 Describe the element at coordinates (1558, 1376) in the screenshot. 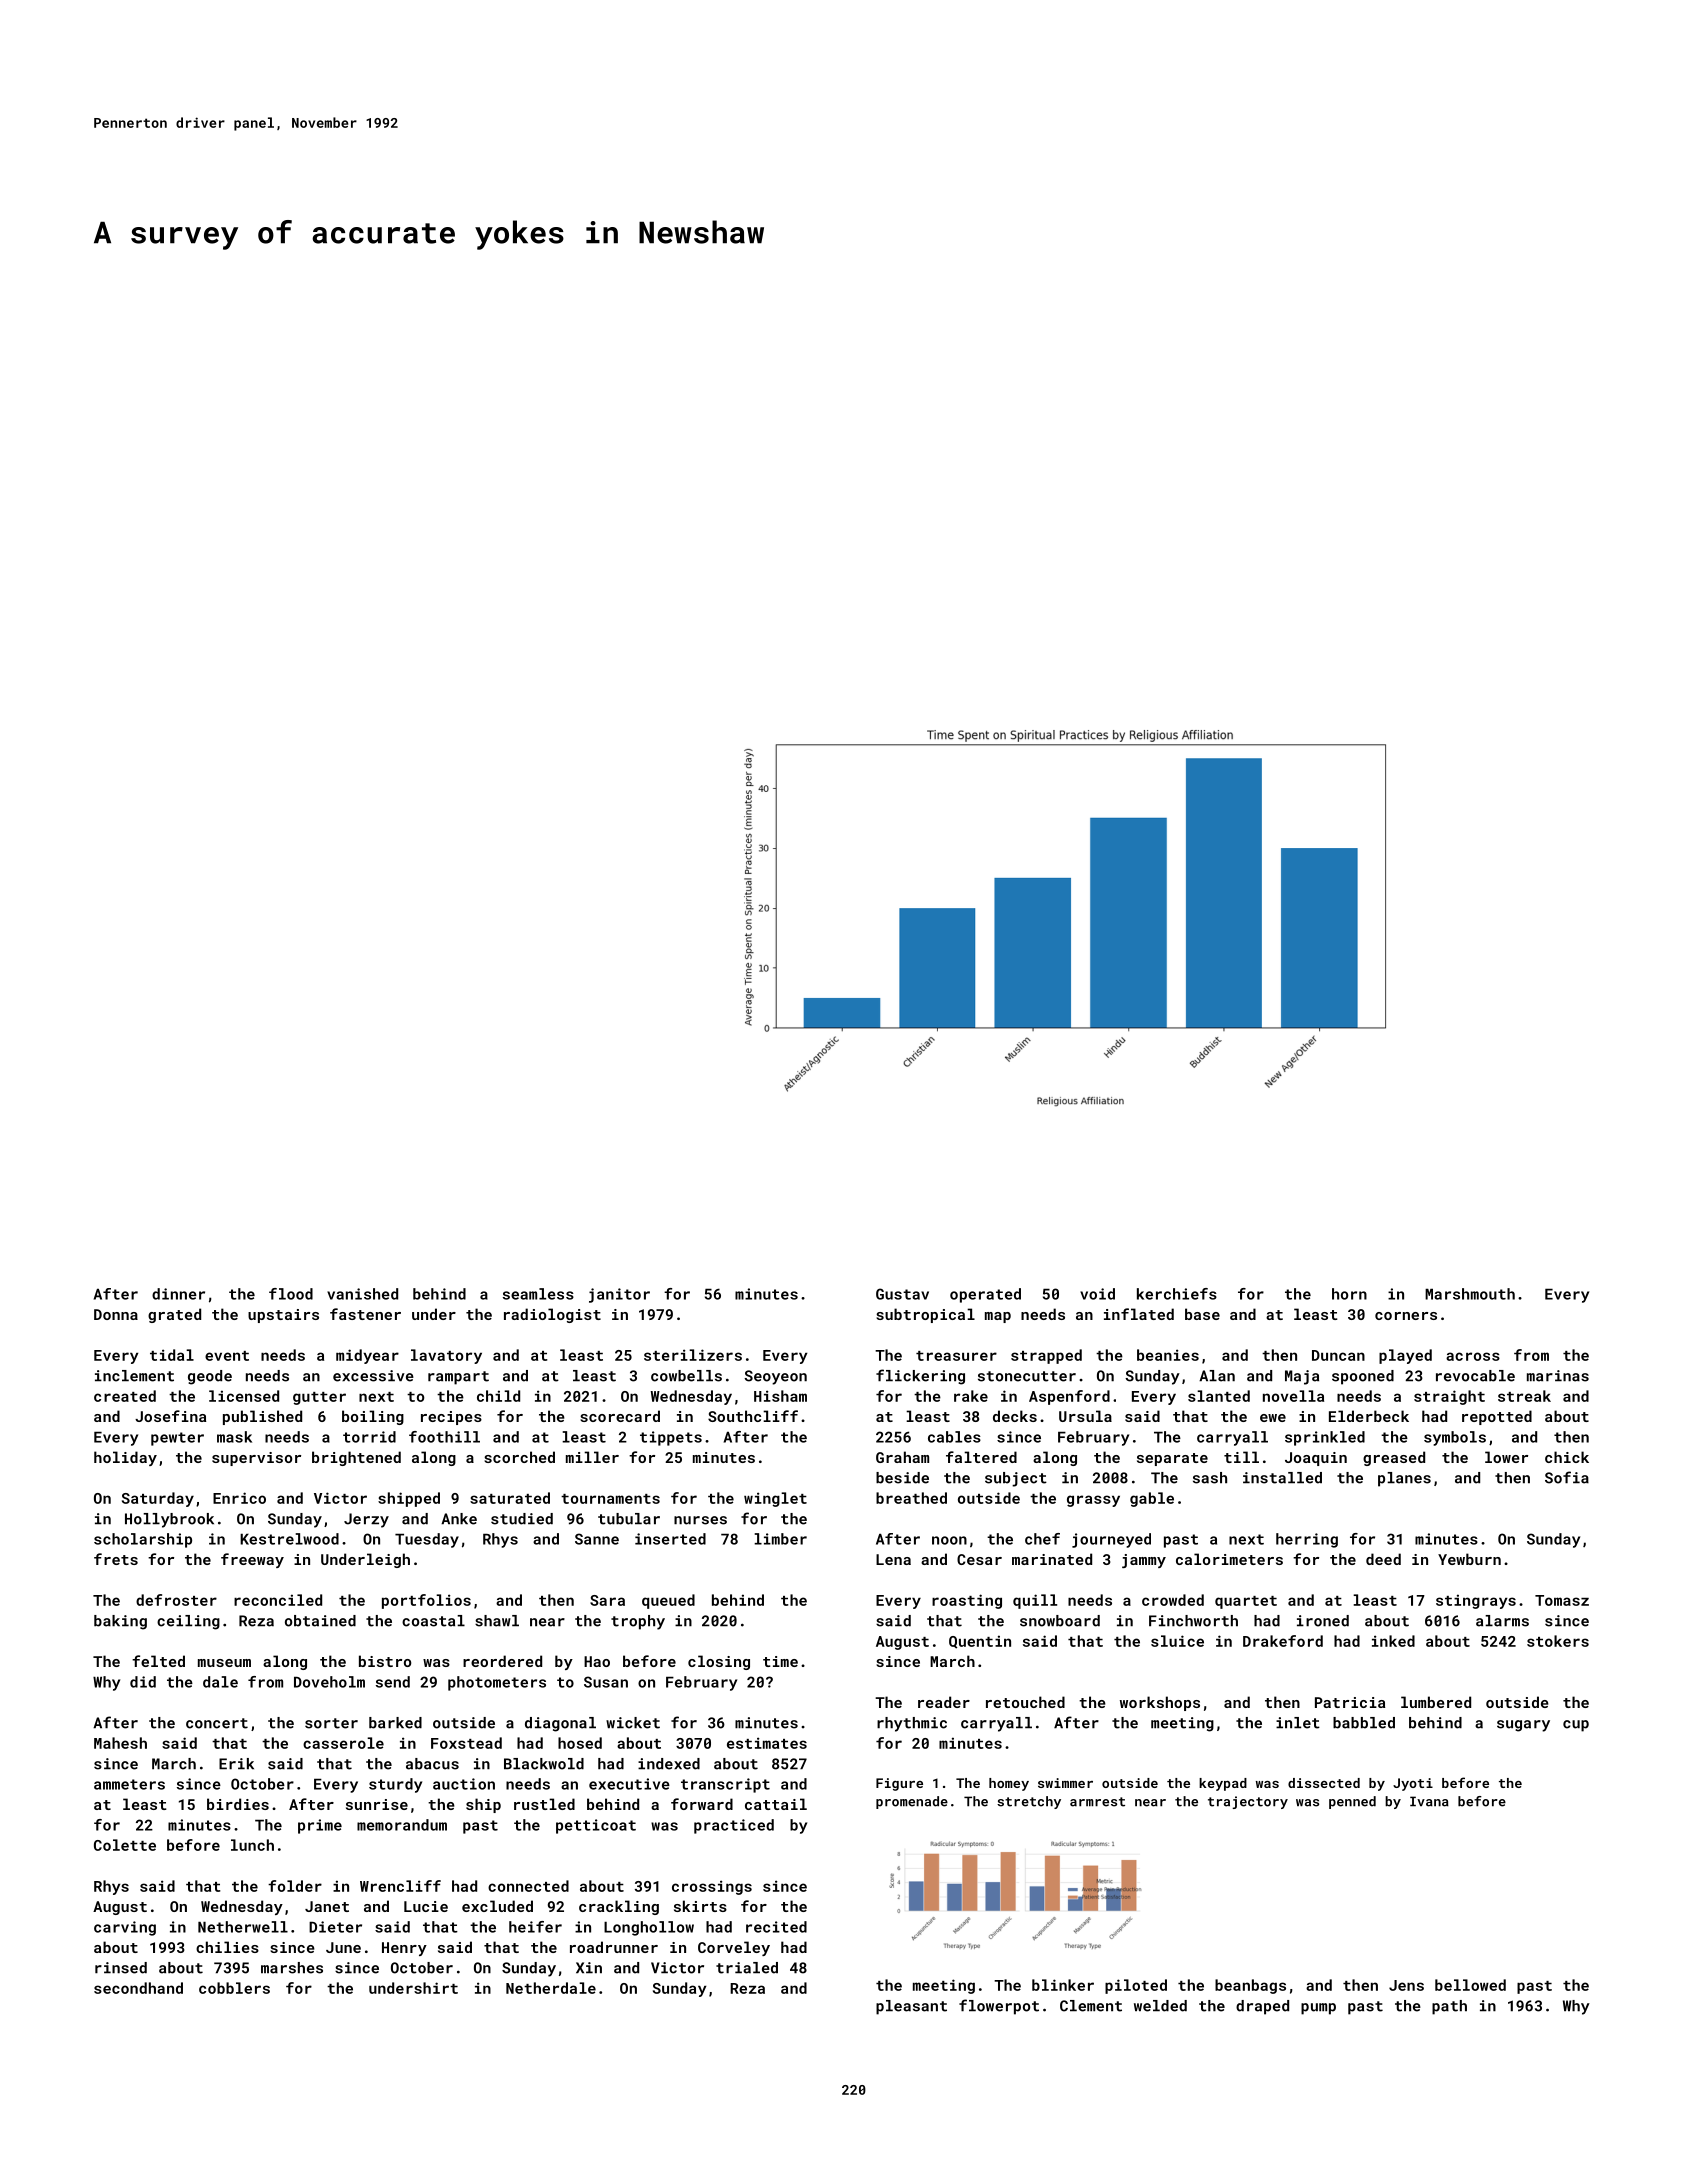

I see `marinas` at that location.
